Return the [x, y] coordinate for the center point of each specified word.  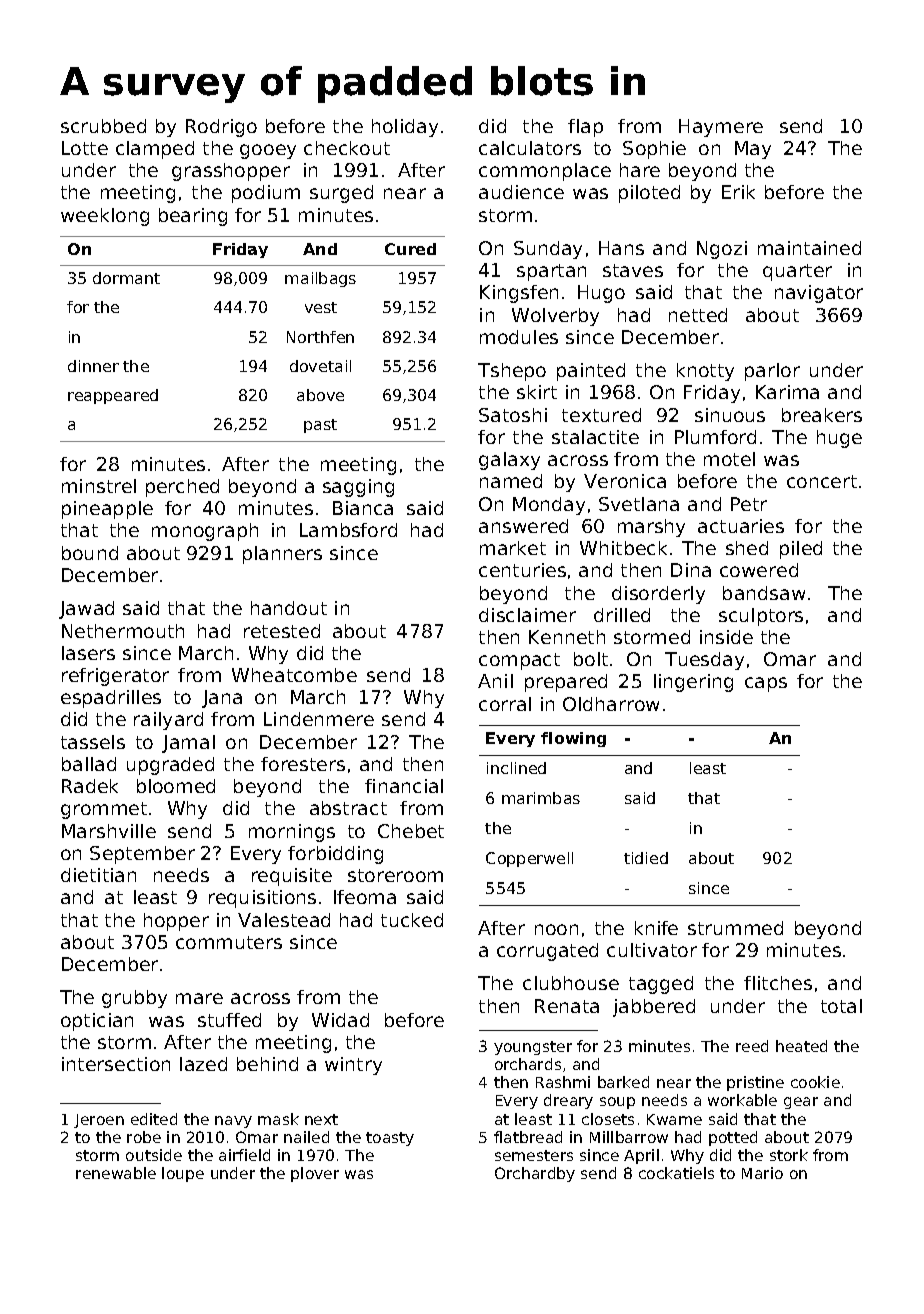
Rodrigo [221, 128]
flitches [778, 983]
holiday [405, 128]
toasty [390, 1139]
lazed [203, 1064]
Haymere [721, 128]
